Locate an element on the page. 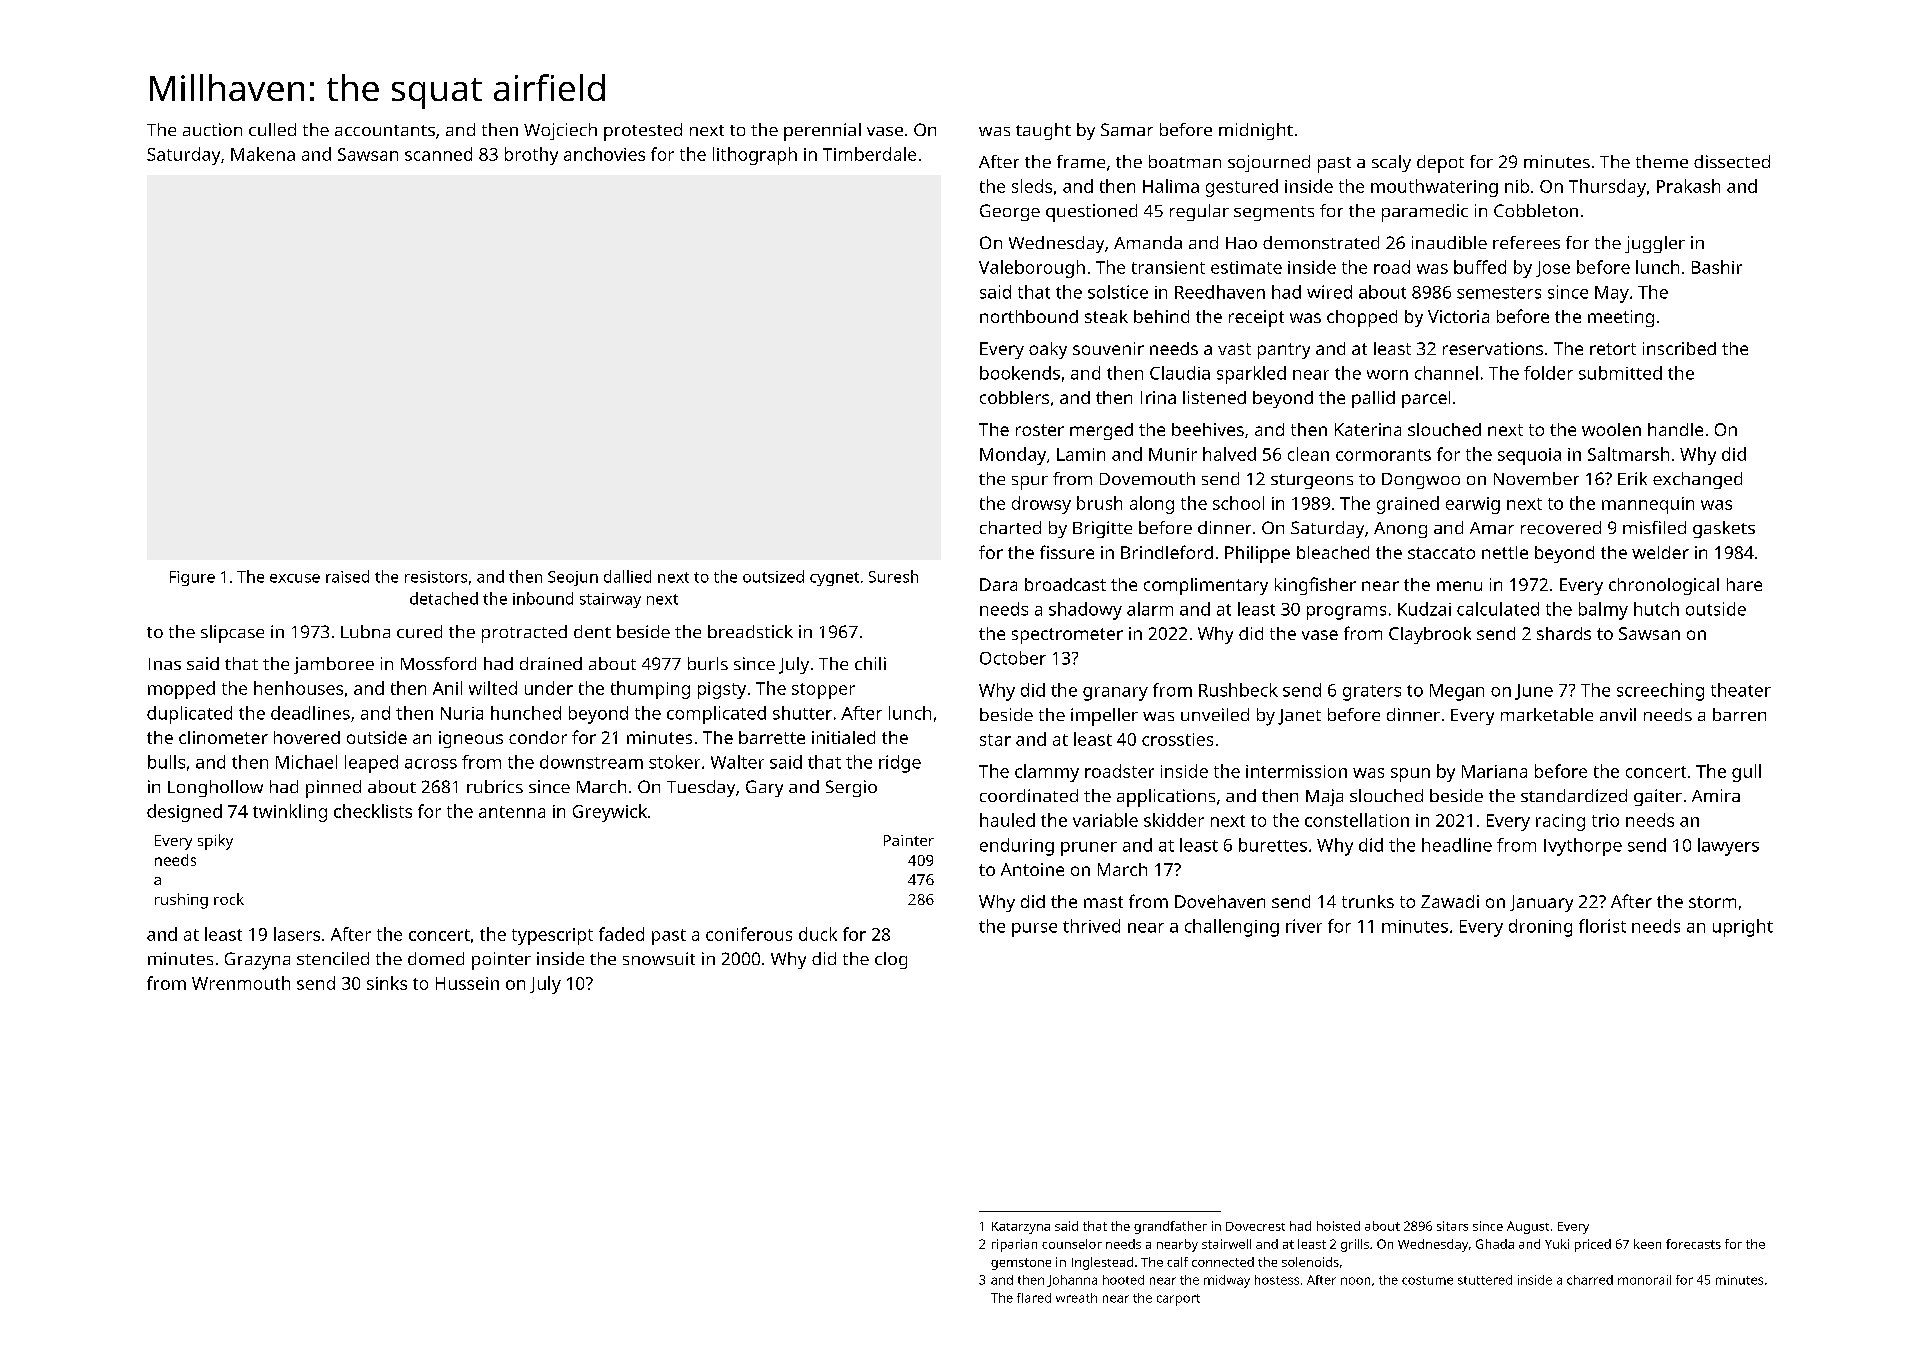  monorail is located at coordinates (1644, 1280).
